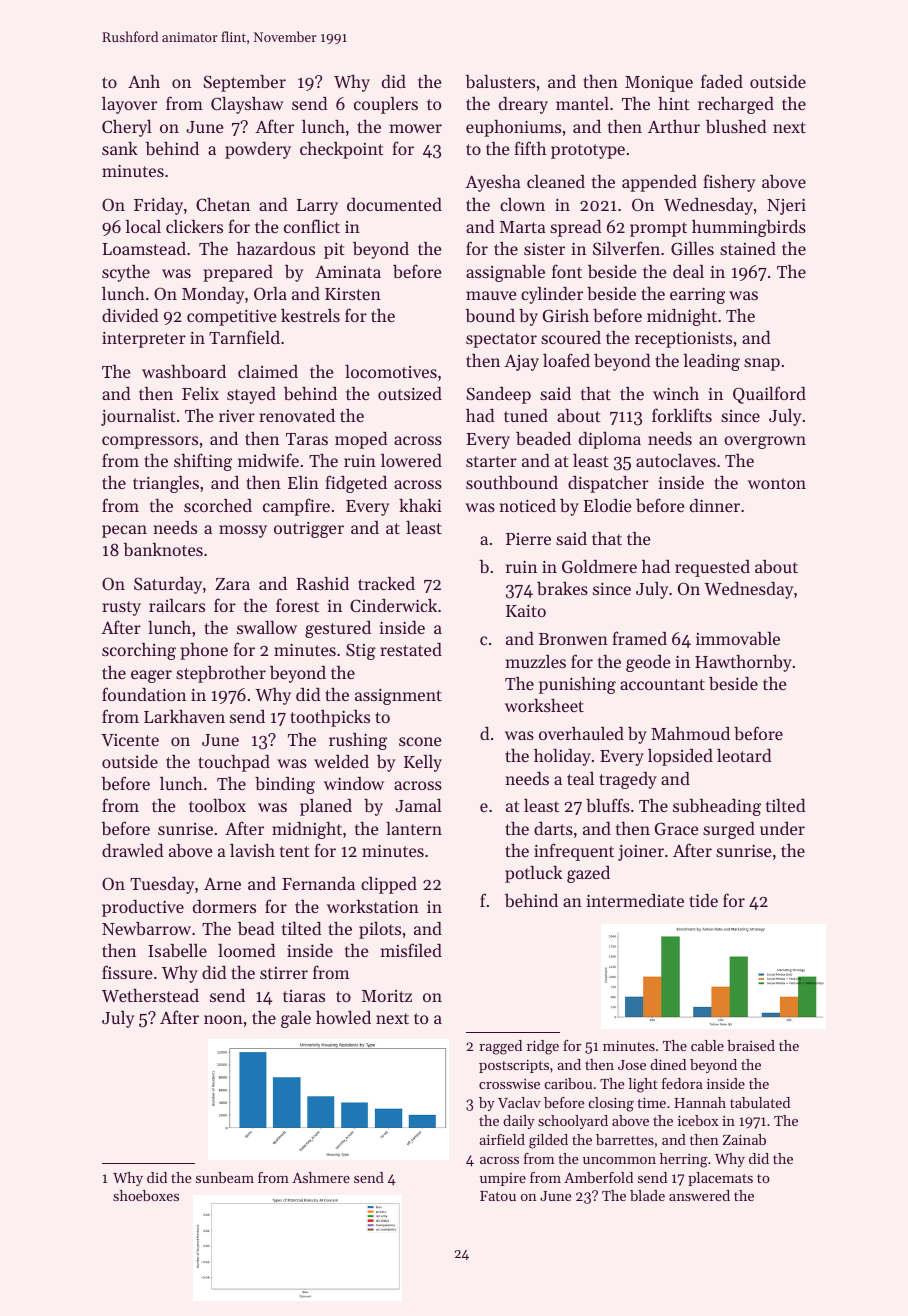 The width and height of the screenshot is (908, 1316). What do you see at coordinates (699, 1195) in the screenshot?
I see `answered` at bounding box center [699, 1195].
